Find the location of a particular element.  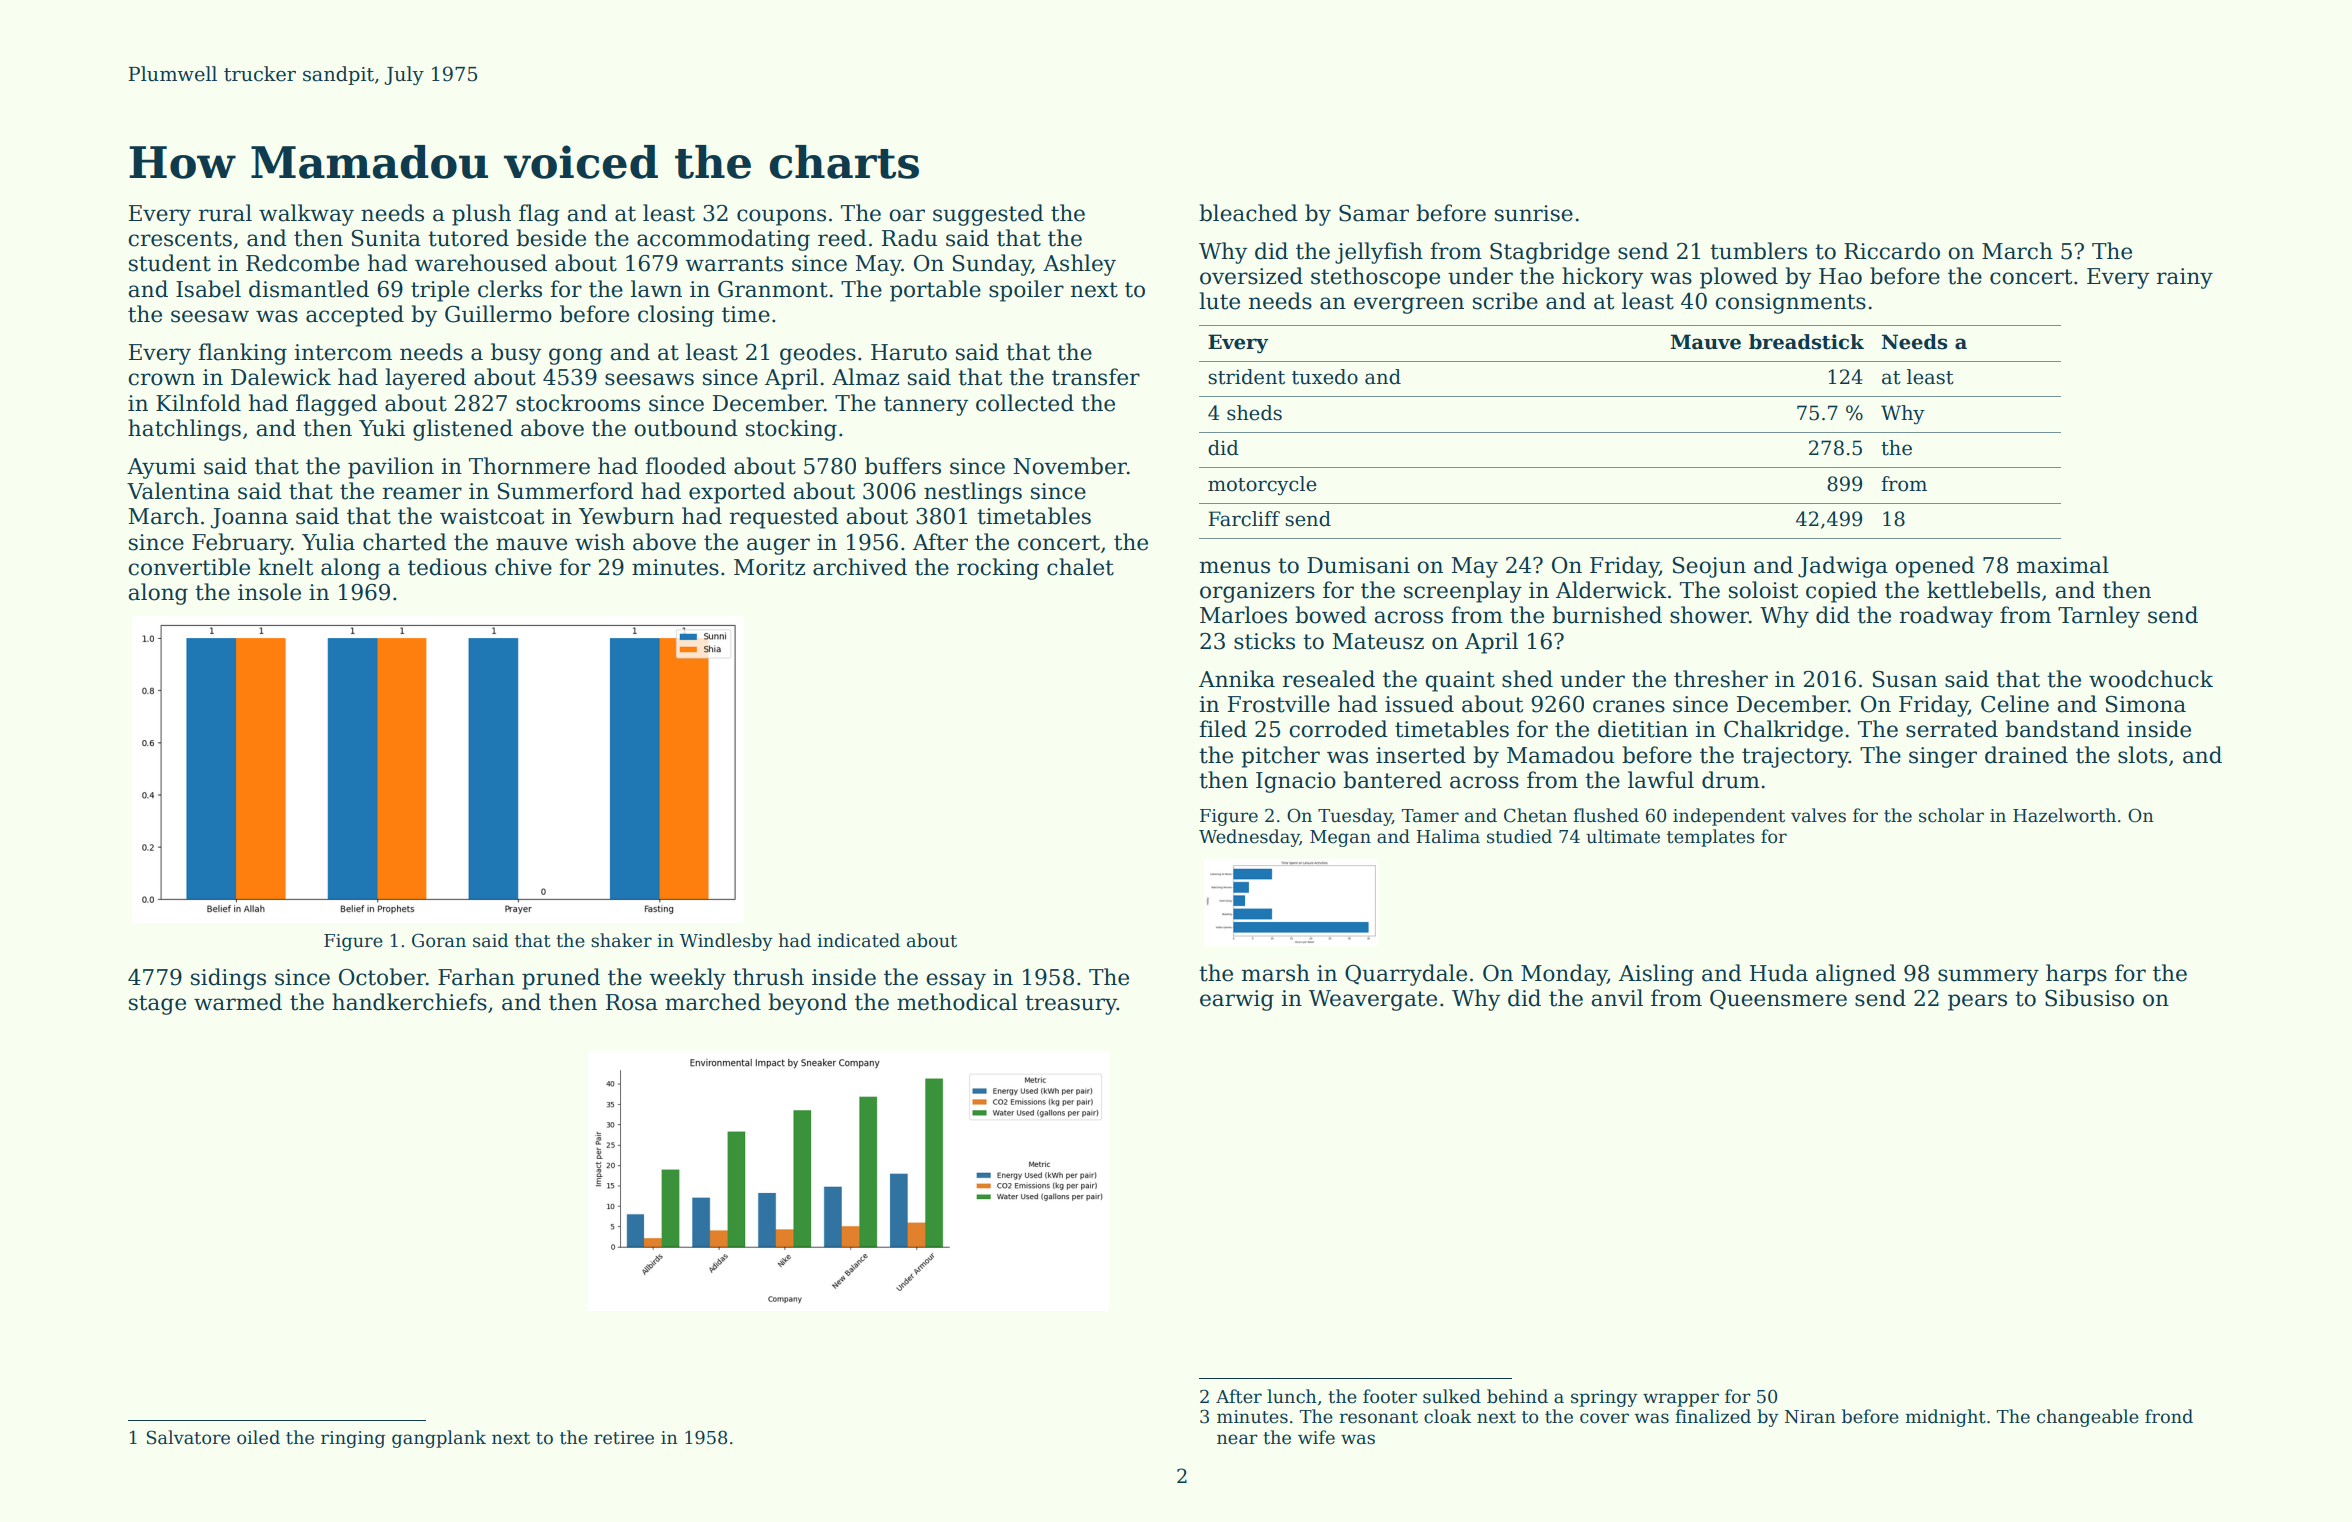

Mateusz is located at coordinates (1378, 641).
